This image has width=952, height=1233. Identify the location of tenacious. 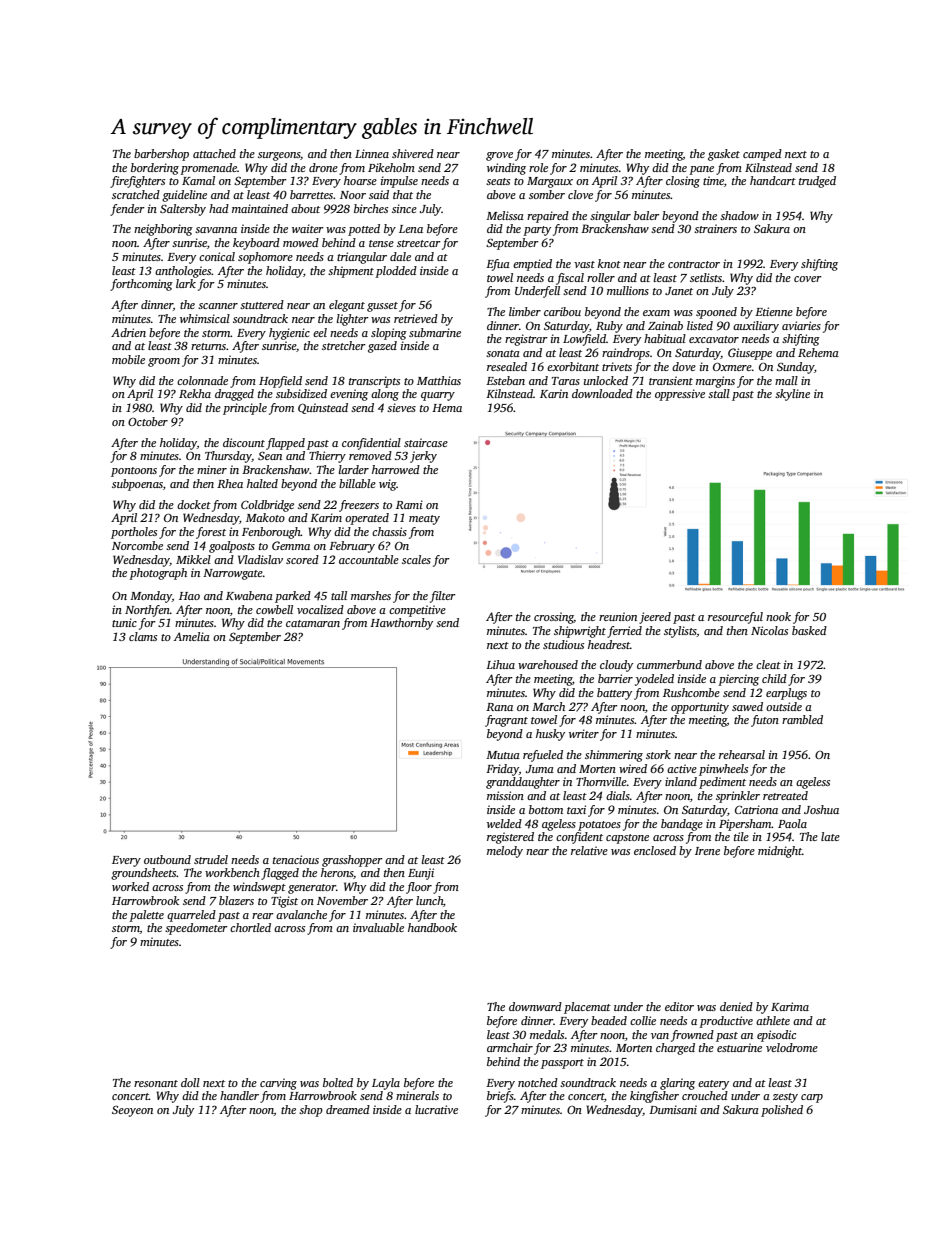
(296, 859).
